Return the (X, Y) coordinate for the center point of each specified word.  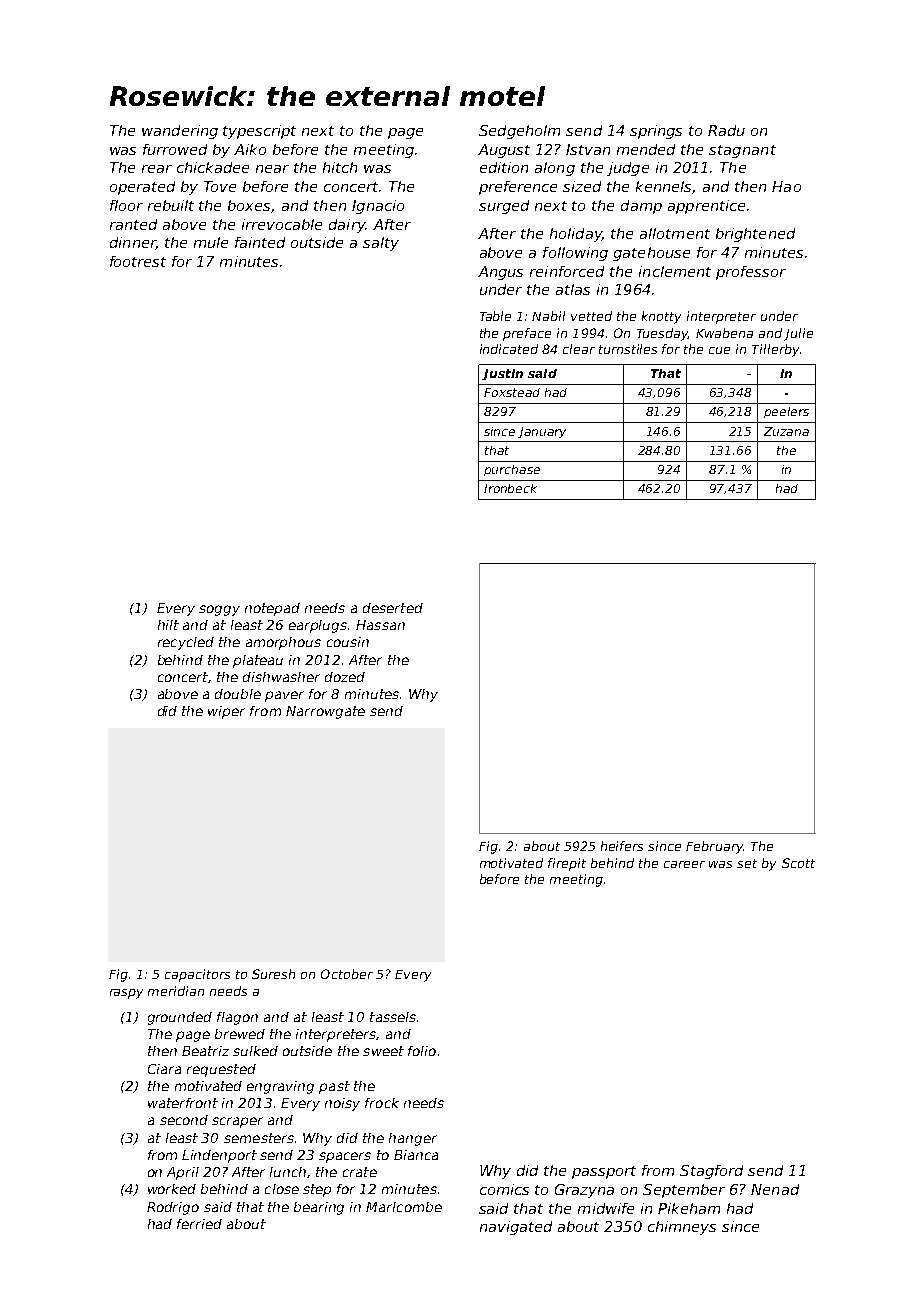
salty (381, 244)
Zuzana (786, 431)
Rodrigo (173, 1208)
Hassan (380, 625)
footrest (138, 261)
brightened (755, 235)
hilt (168, 625)
